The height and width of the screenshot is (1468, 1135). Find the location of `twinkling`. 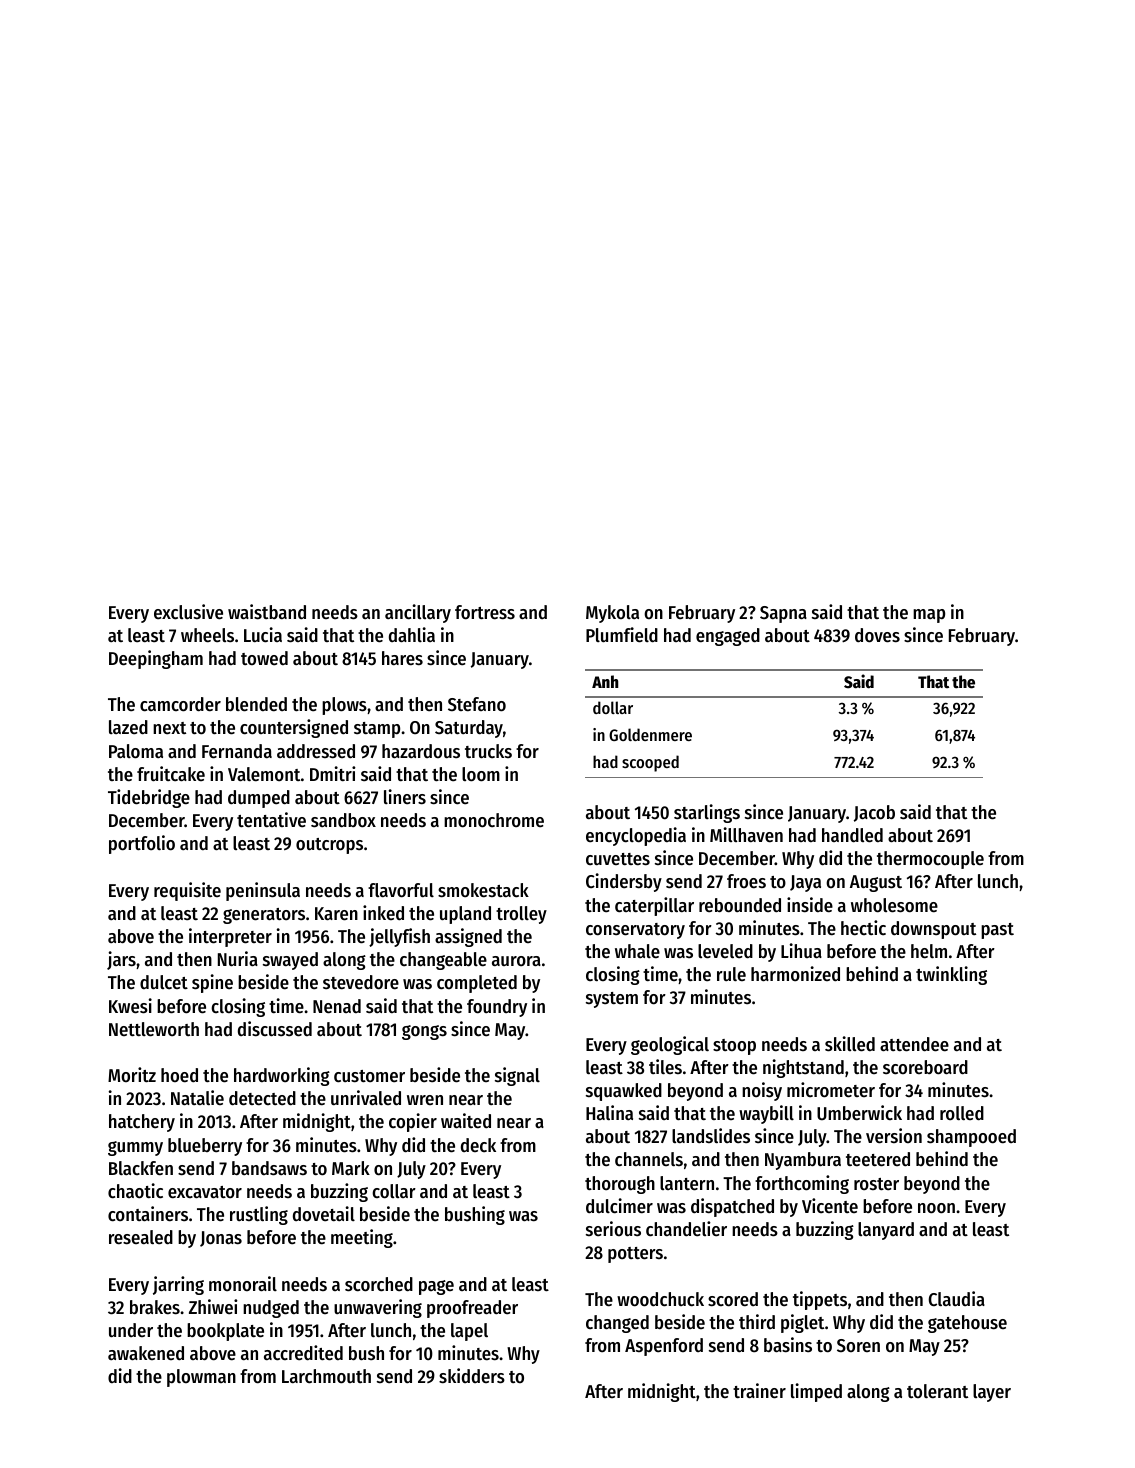

twinkling is located at coordinates (951, 975).
